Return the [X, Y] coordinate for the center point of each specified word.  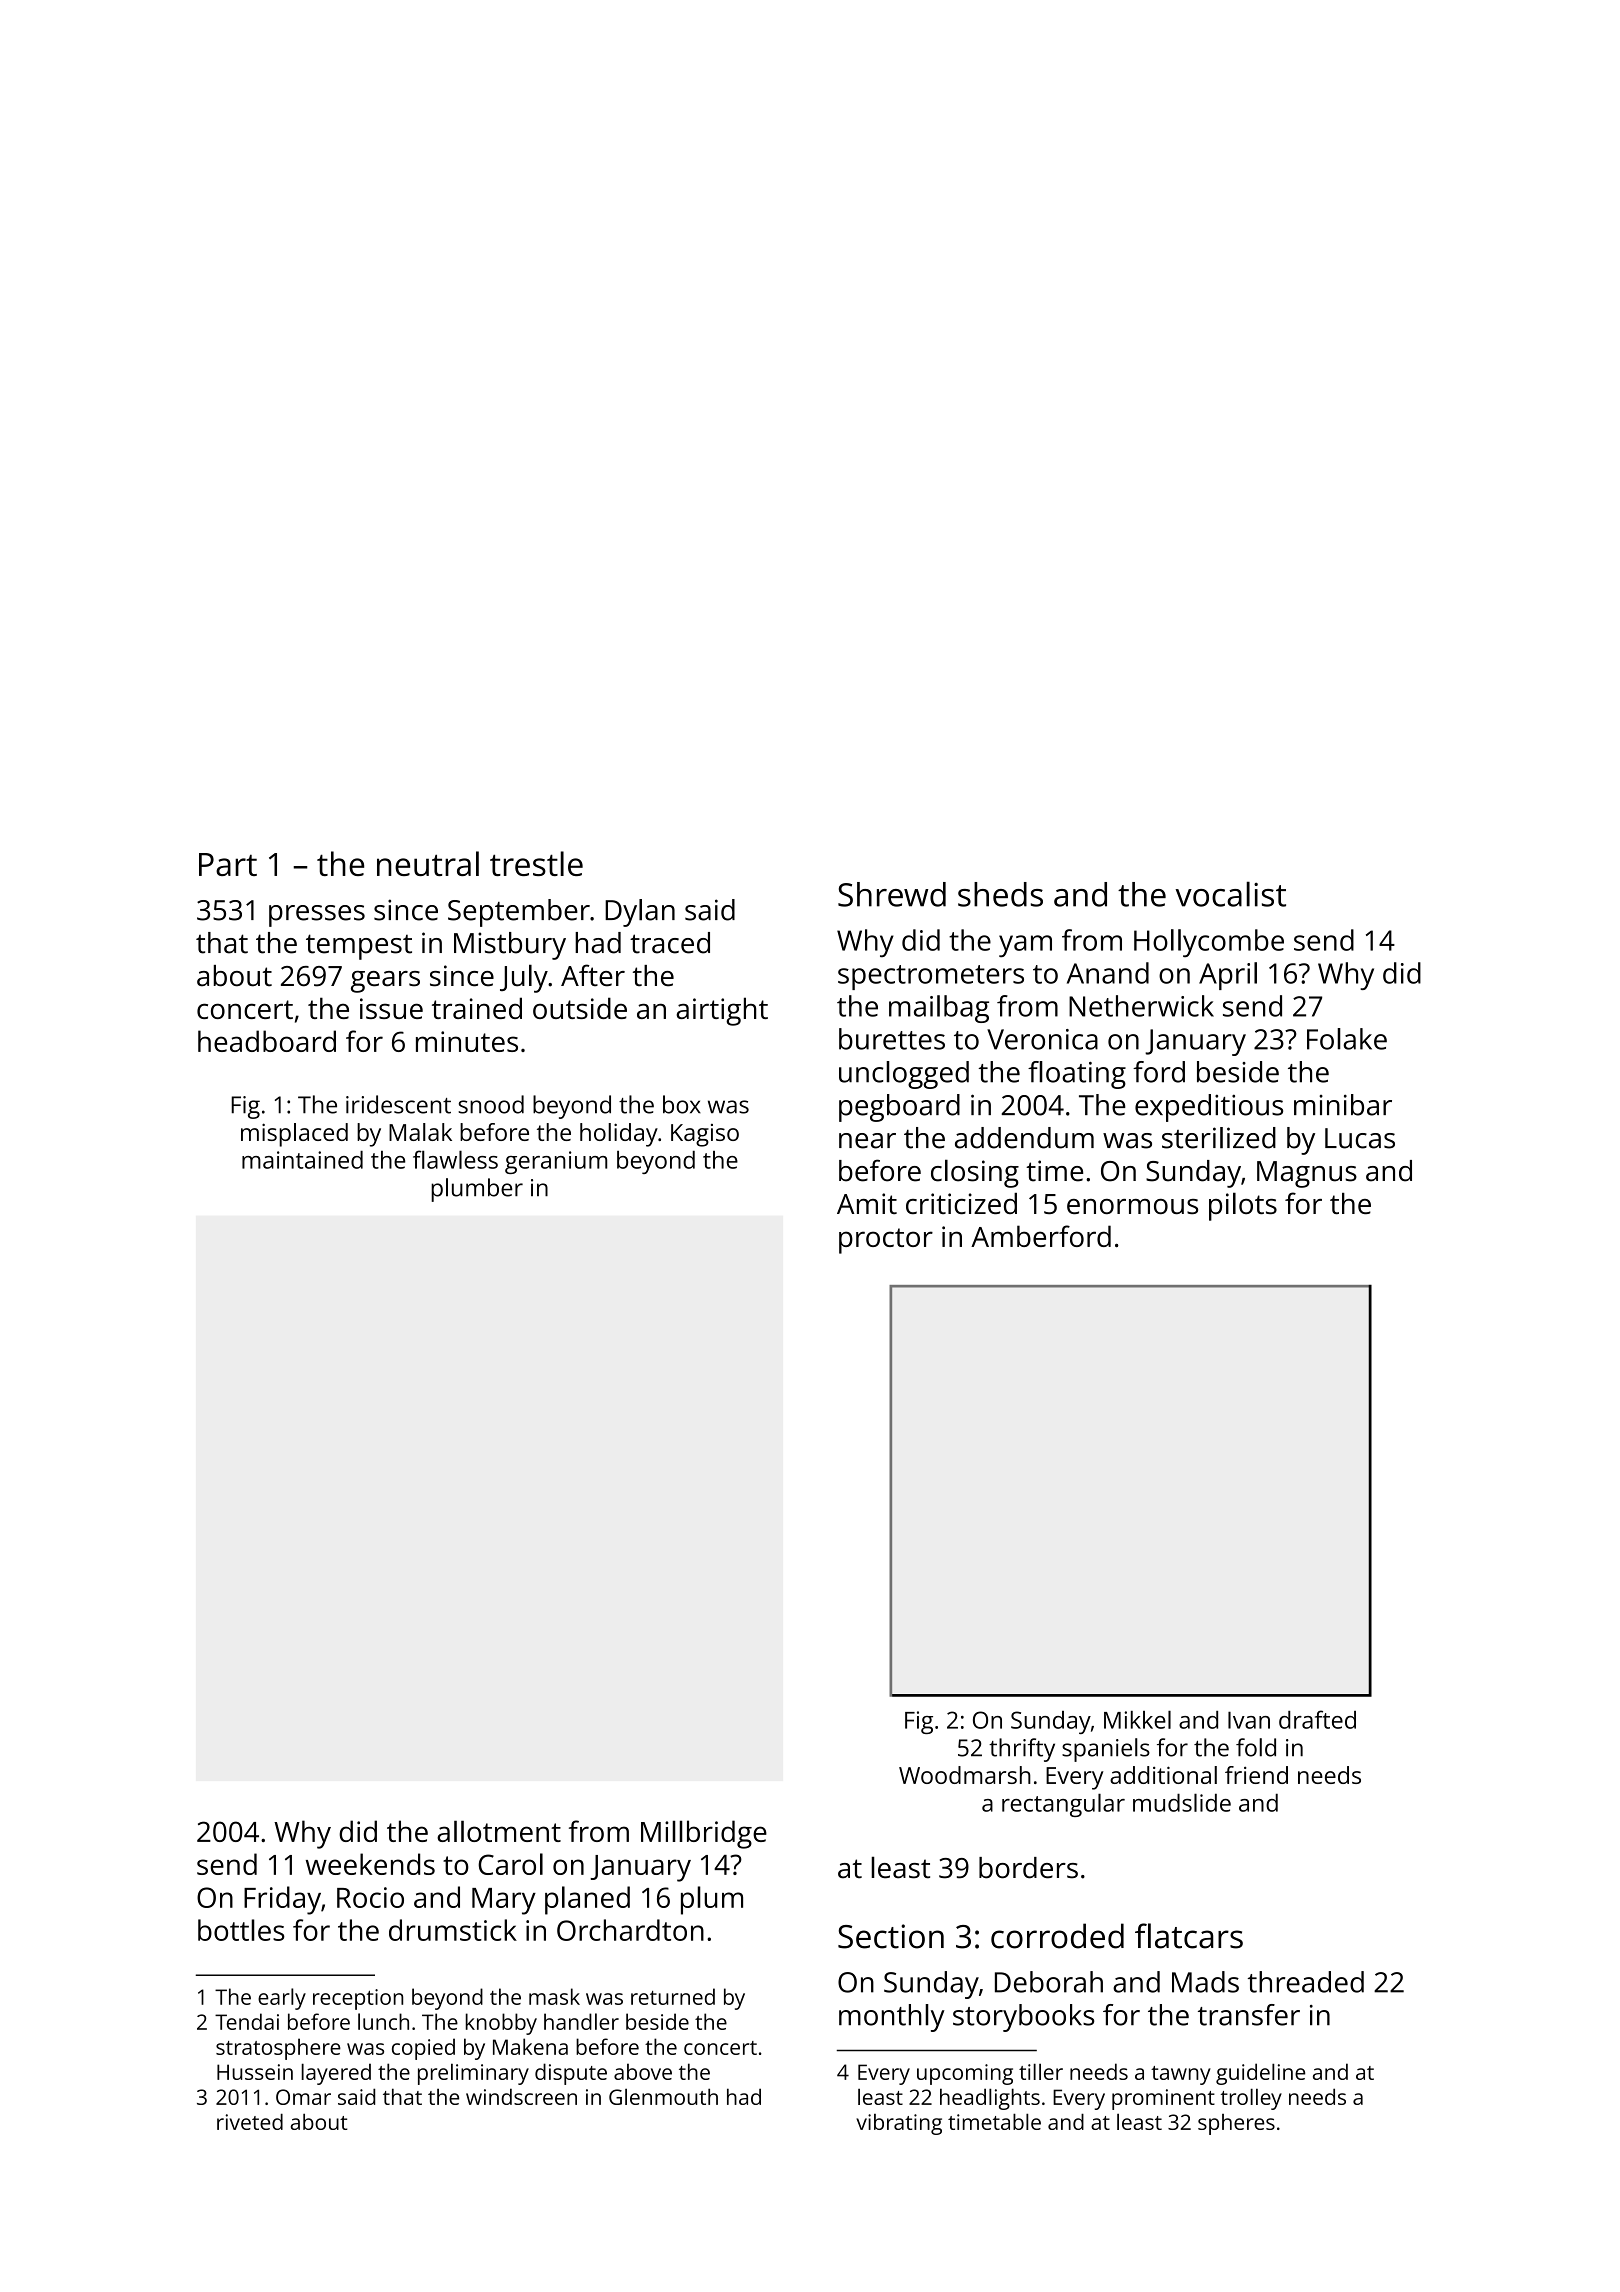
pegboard [899, 1108]
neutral [428, 863]
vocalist [1230, 894]
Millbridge [704, 1834]
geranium [556, 1162]
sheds [1000, 894]
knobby [501, 2024]
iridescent [398, 1104]
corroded [1057, 1936]
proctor [886, 1241]
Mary [504, 1901]
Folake [1347, 1039]
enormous [1132, 1206]
